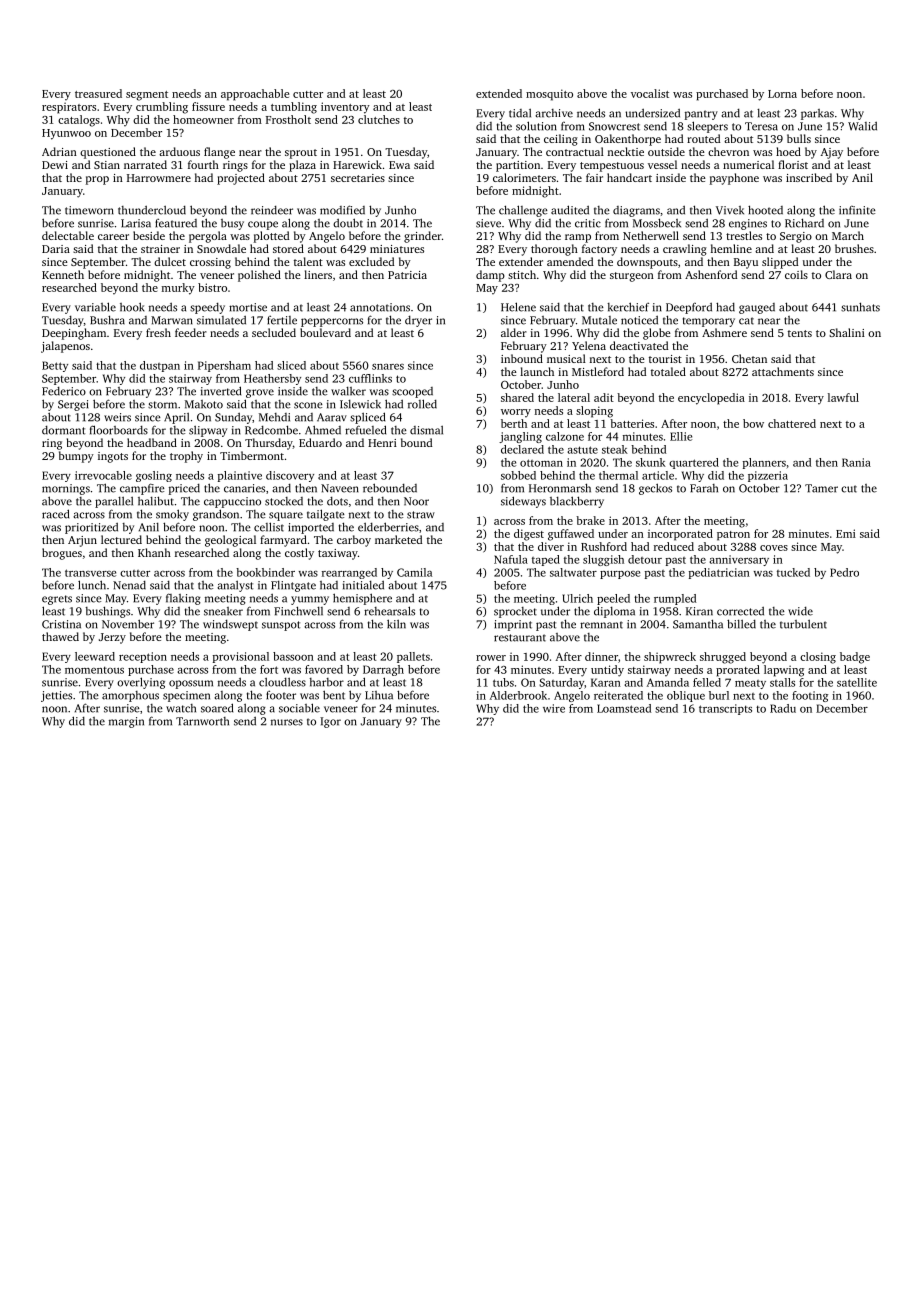 This document has width=924, height=1308. Describe the element at coordinates (330, 722) in the document. I see `Igor` at that location.
